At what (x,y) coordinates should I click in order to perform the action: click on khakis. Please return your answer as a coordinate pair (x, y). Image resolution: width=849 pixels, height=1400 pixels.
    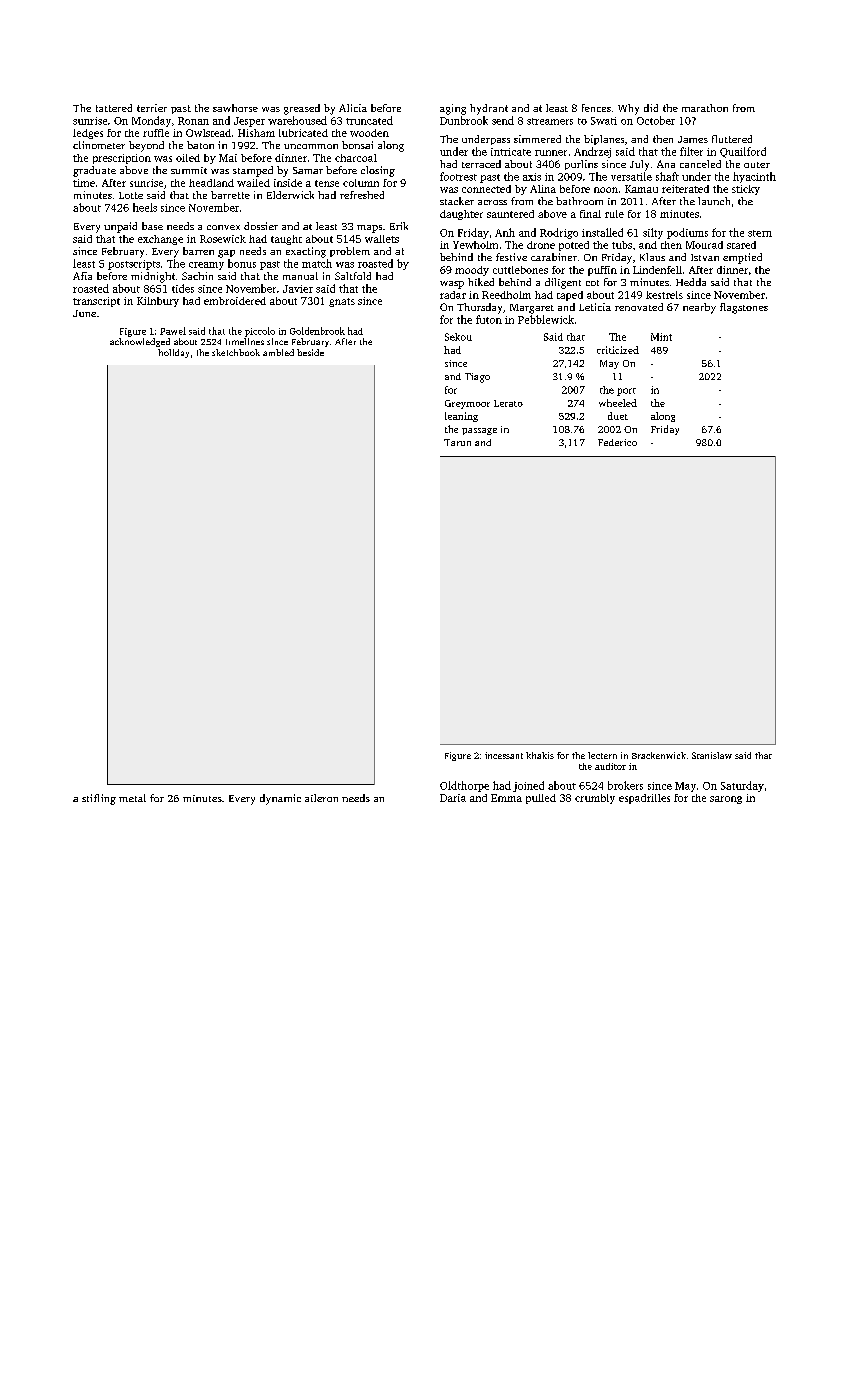
    Looking at the image, I should click on (540, 755).
